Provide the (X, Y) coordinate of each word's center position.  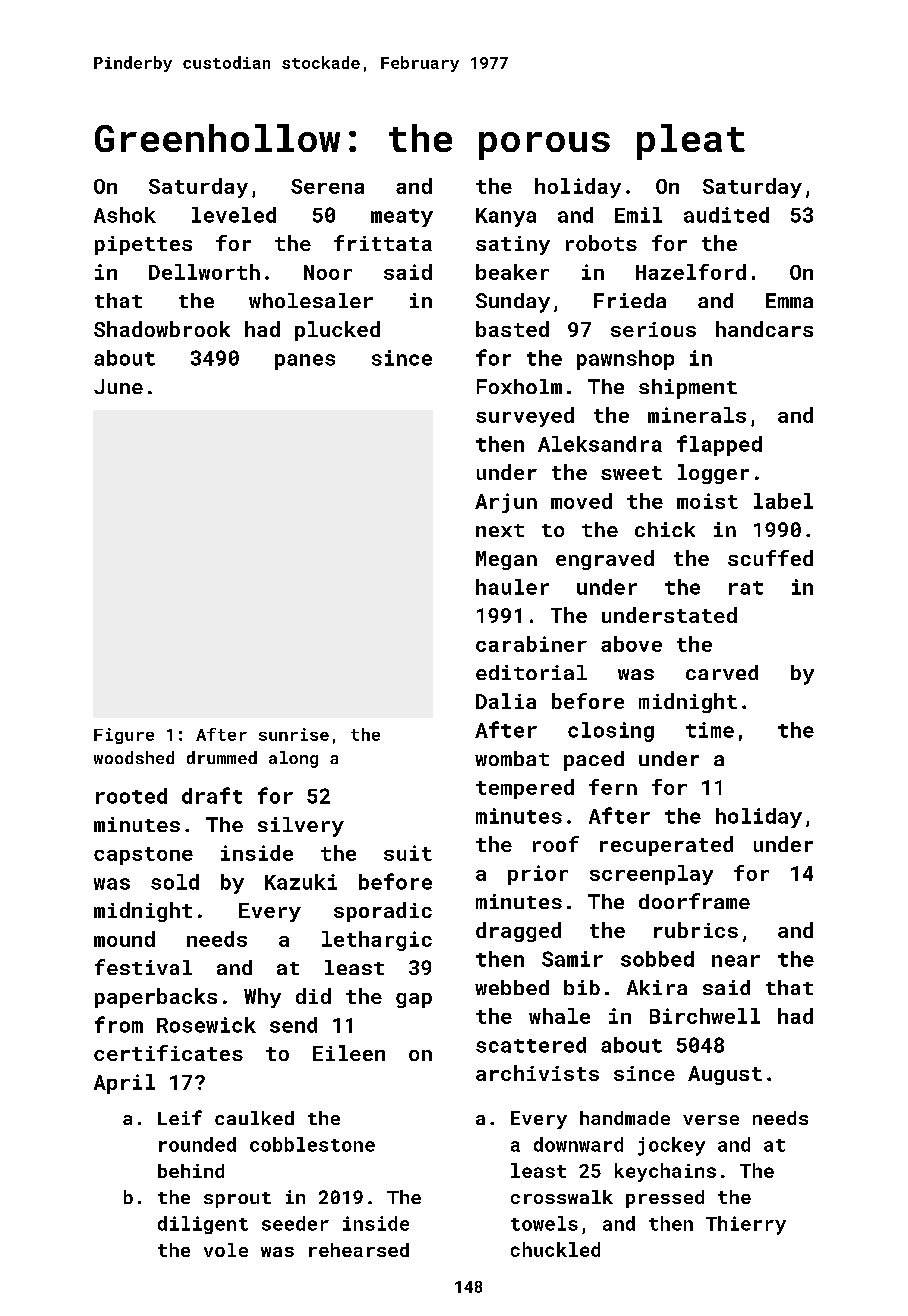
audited (726, 215)
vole (226, 1250)
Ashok (125, 215)
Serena (327, 186)
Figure (124, 736)
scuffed (770, 558)
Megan (506, 560)
